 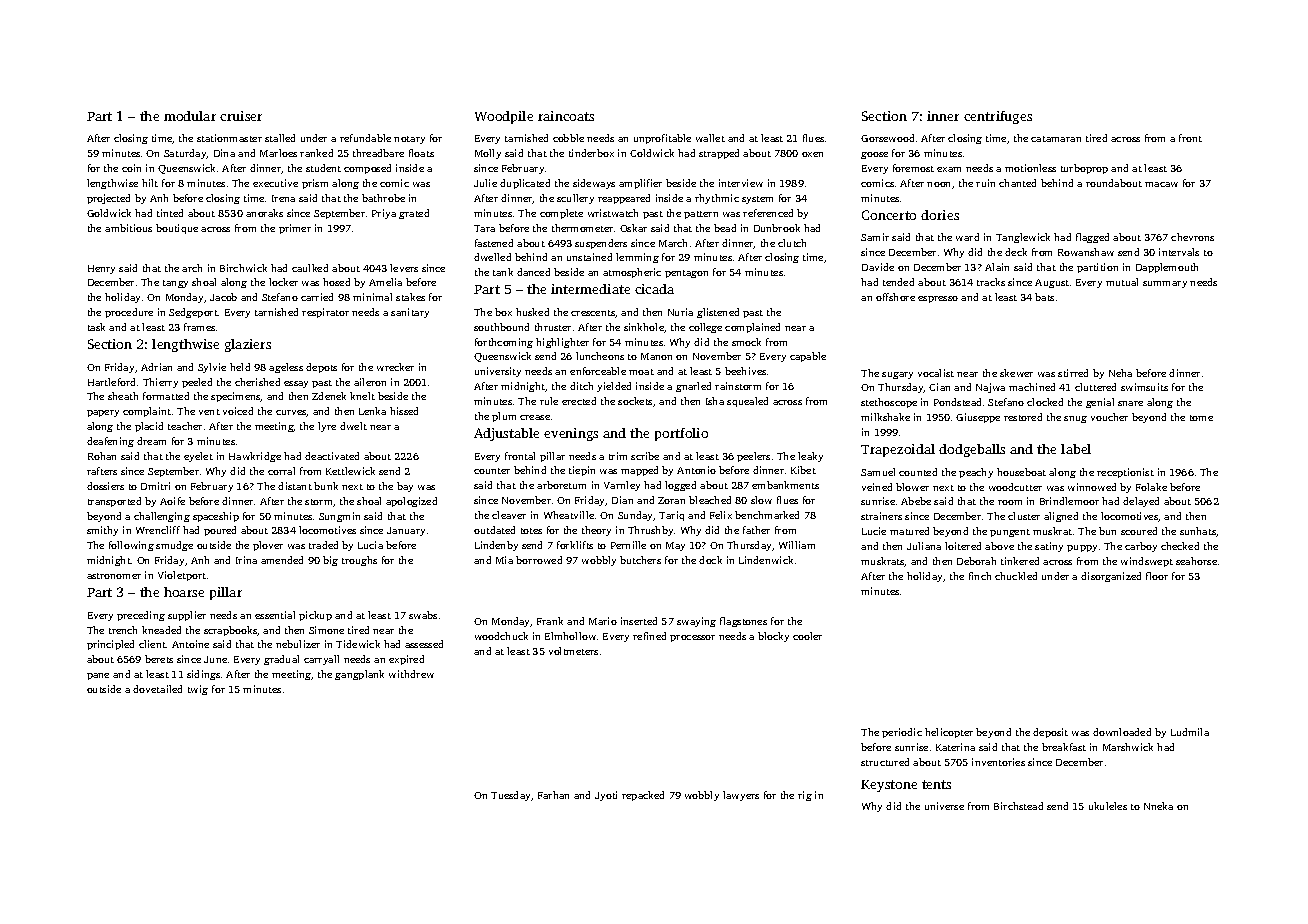 What do you see at coordinates (938, 299) in the image?
I see `espresso` at bounding box center [938, 299].
